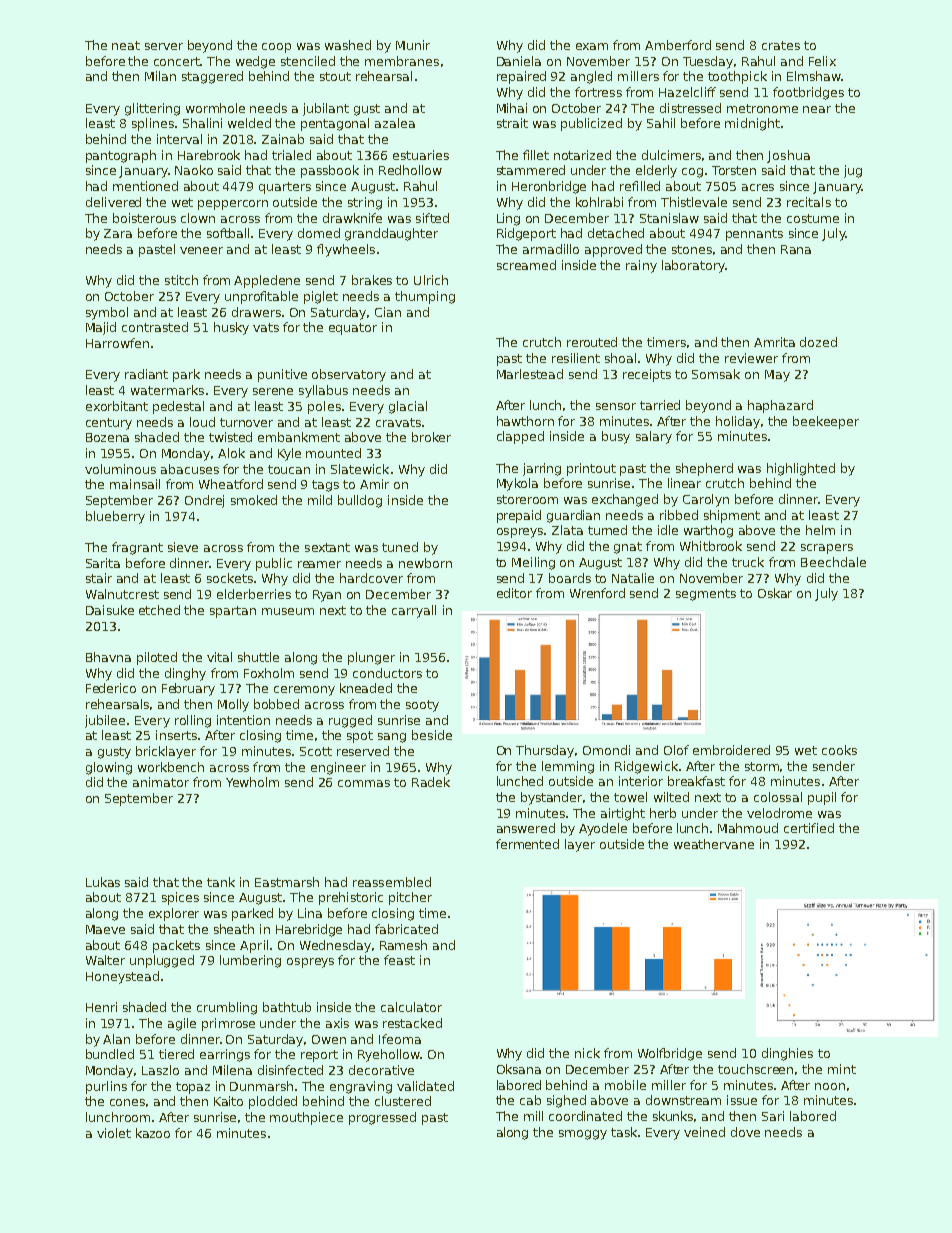 The height and width of the page is (1233, 952). I want to click on glacial, so click(408, 407).
